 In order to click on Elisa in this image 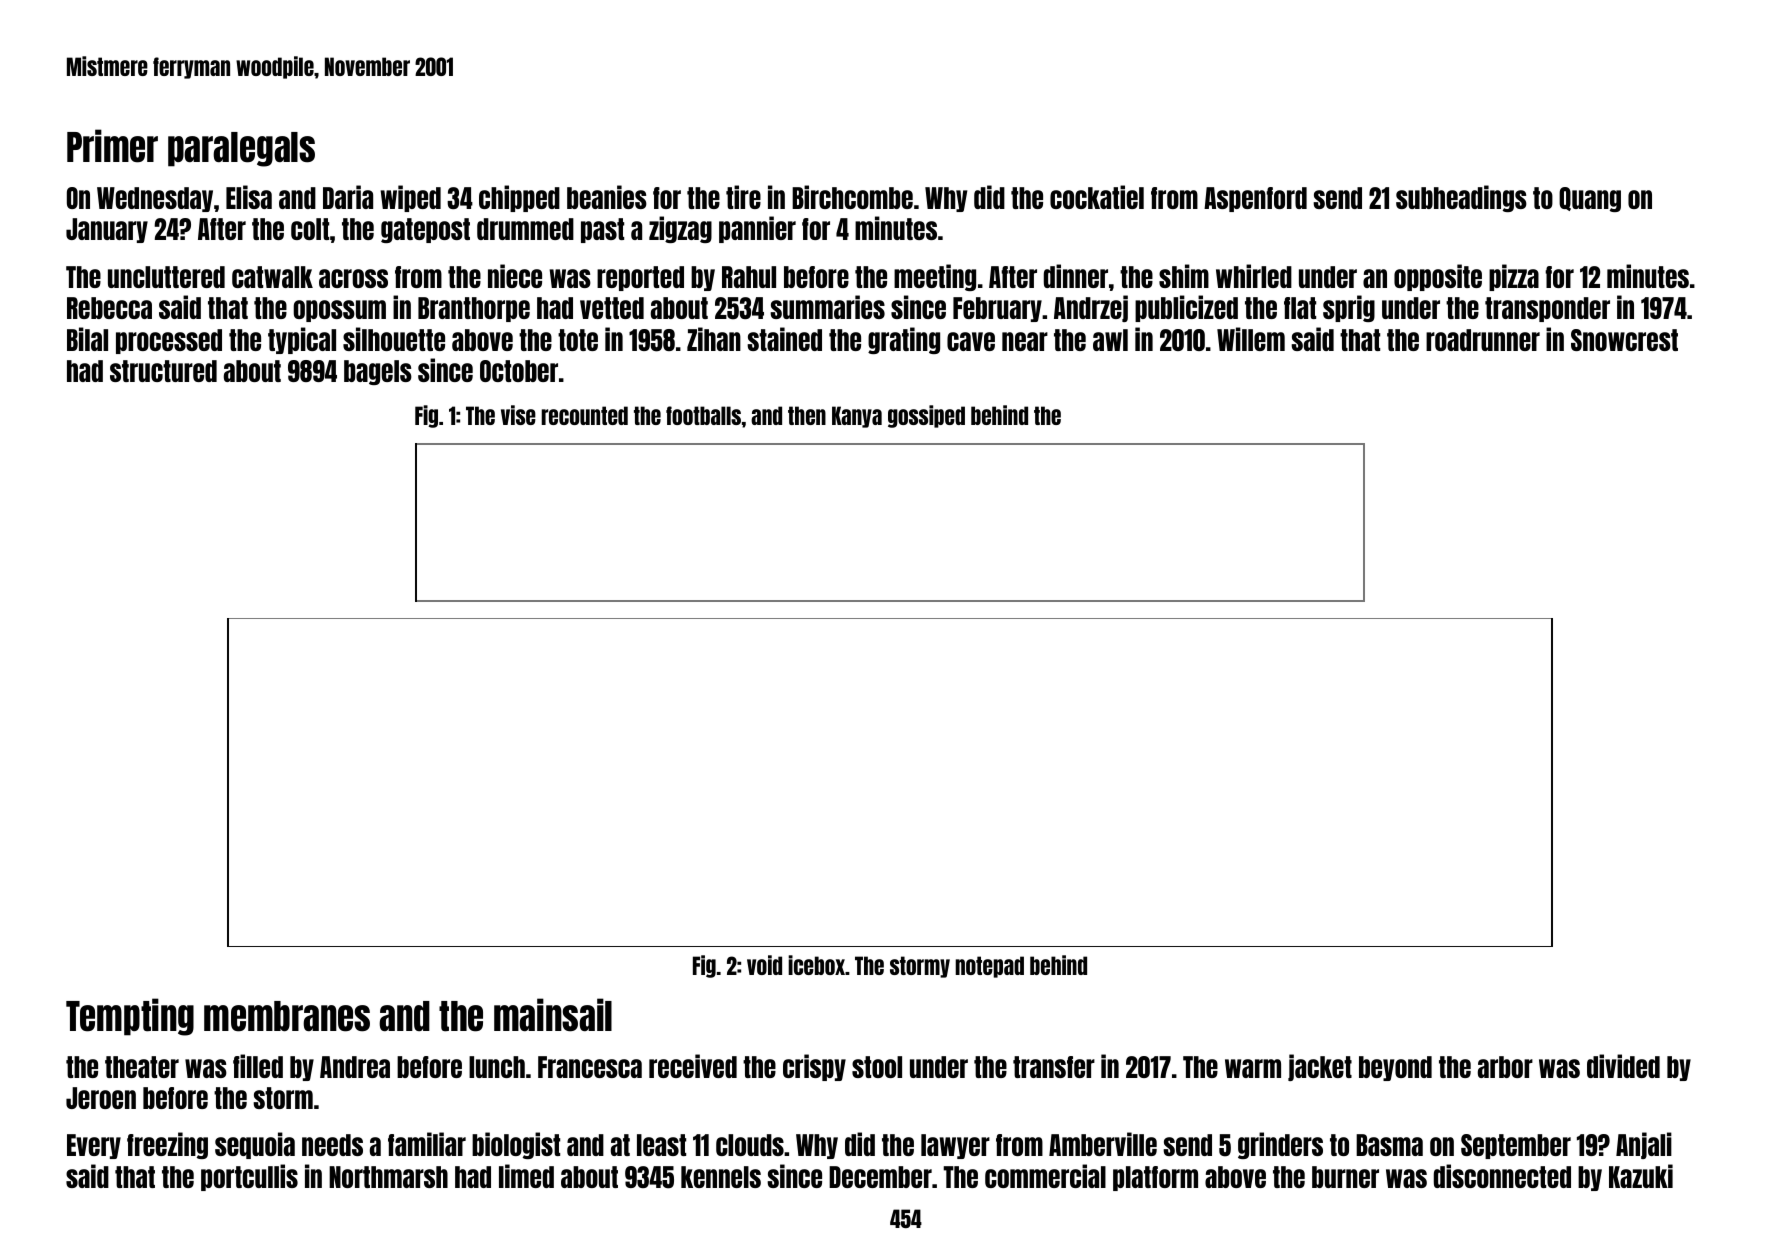, I will do `click(249, 197)`.
